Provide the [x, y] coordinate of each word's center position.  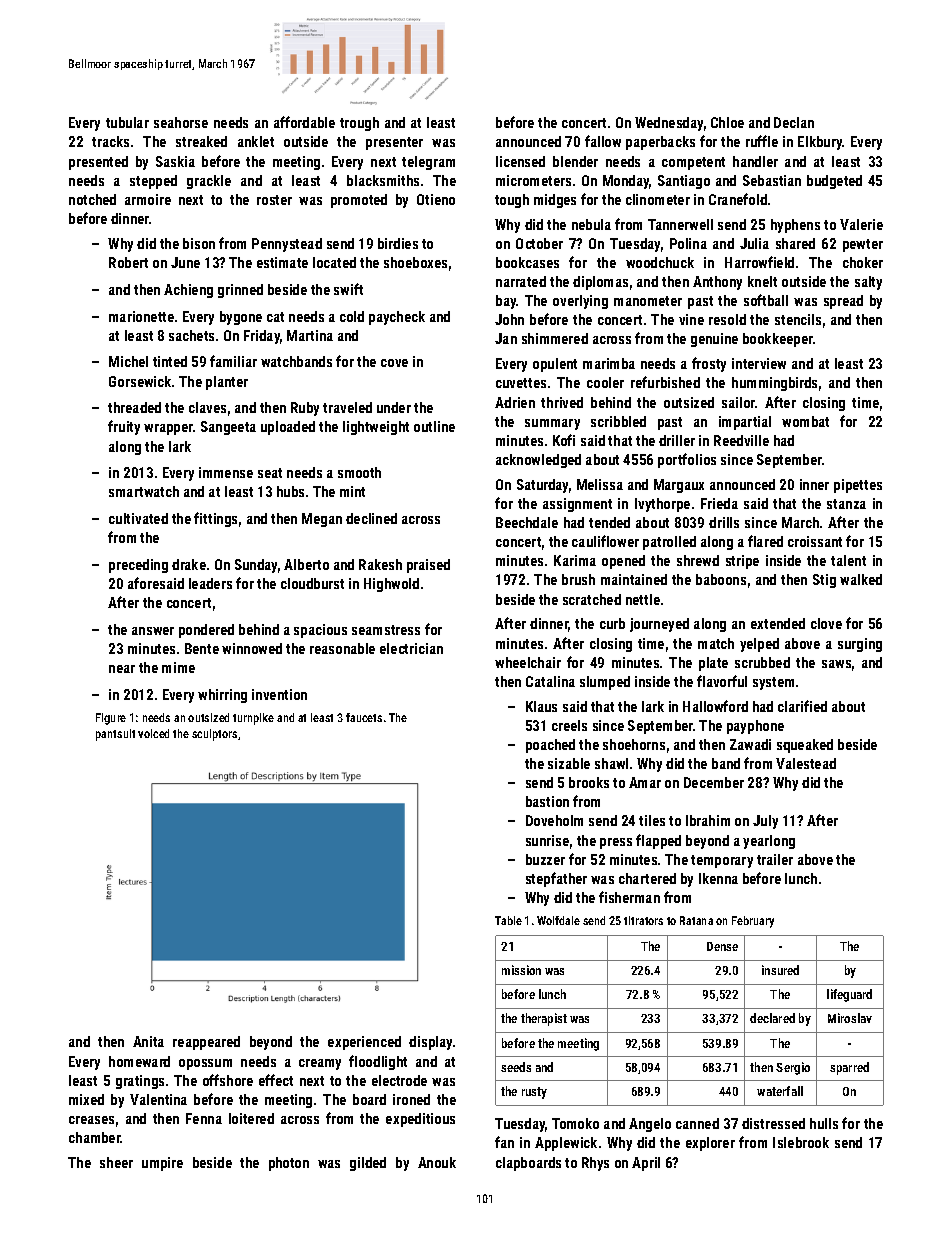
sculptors [214, 735]
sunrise [547, 840]
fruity [124, 427]
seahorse [181, 122]
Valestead [806, 763]
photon [289, 1164]
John [509, 319]
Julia [754, 243]
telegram [428, 163]
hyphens [795, 226]
